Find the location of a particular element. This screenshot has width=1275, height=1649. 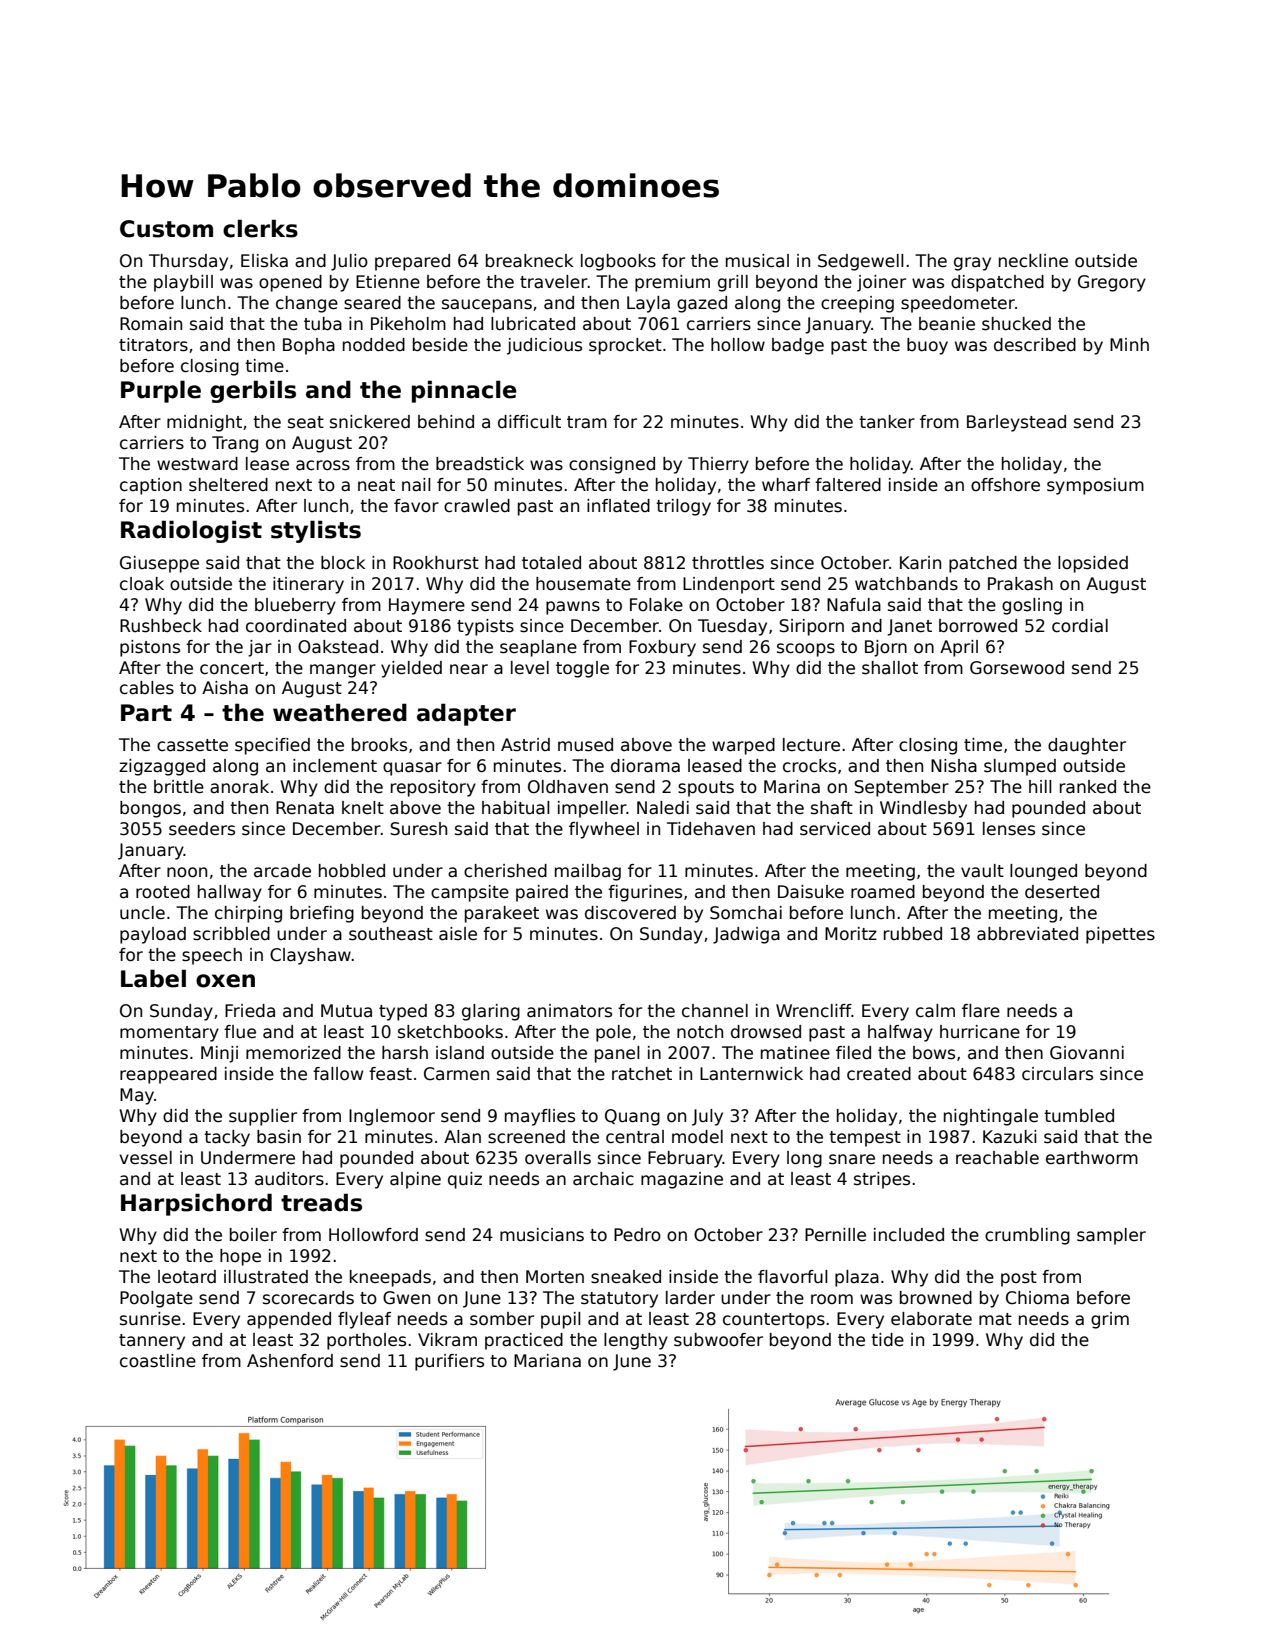

Barleystead is located at coordinates (1016, 423).
